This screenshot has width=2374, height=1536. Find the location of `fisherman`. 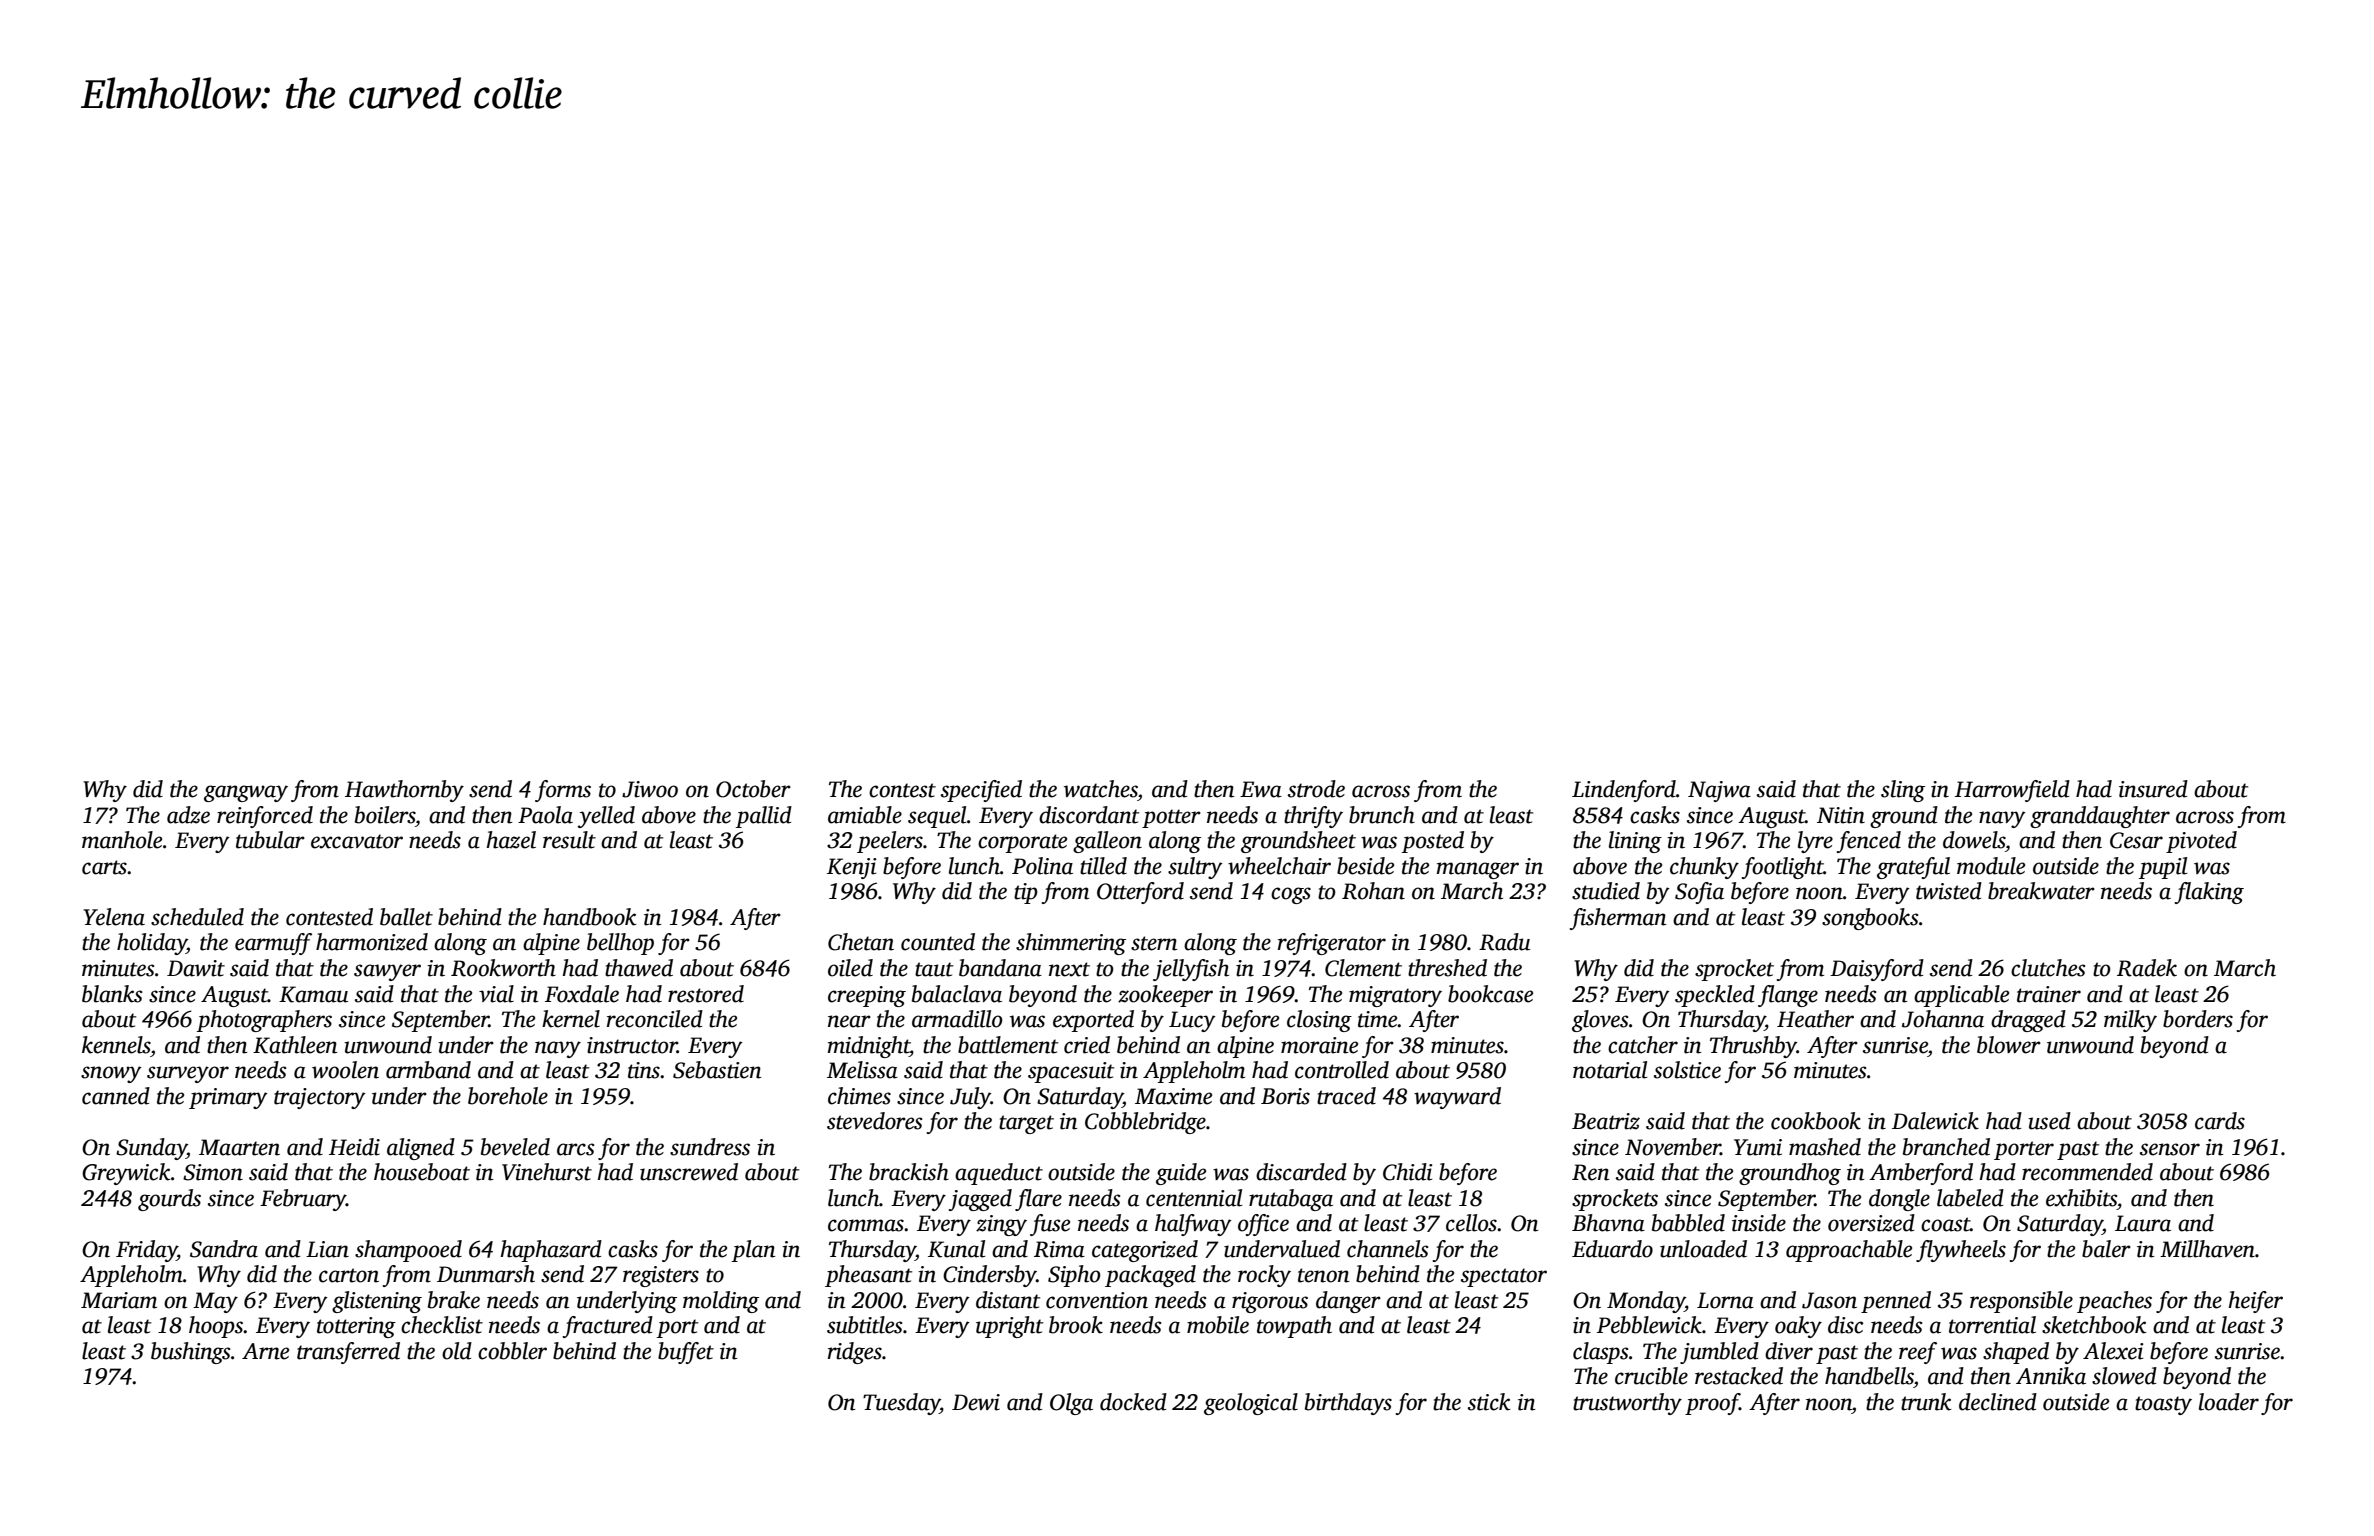

fisherman is located at coordinates (1618, 919).
